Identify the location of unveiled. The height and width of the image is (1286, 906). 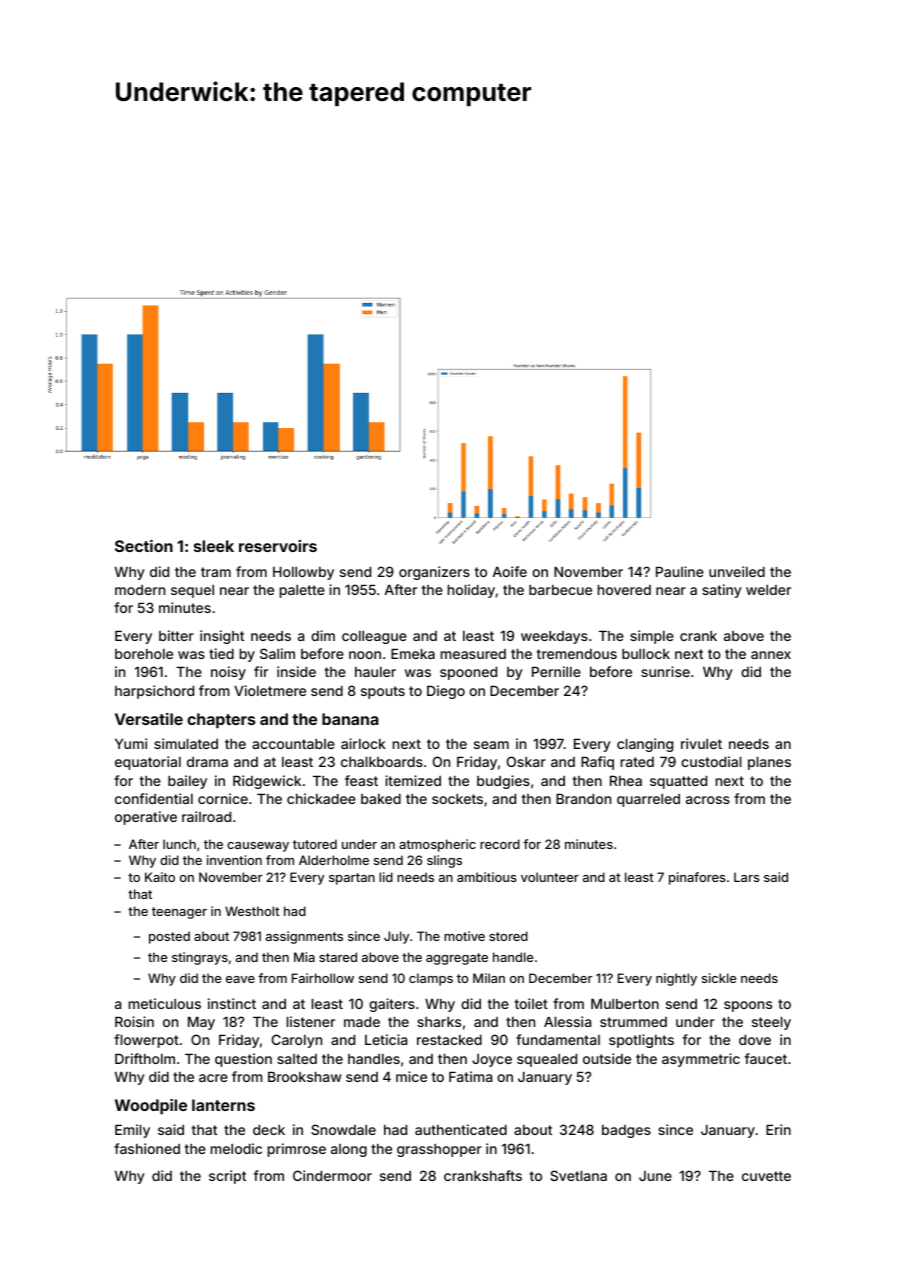
(737, 571).
